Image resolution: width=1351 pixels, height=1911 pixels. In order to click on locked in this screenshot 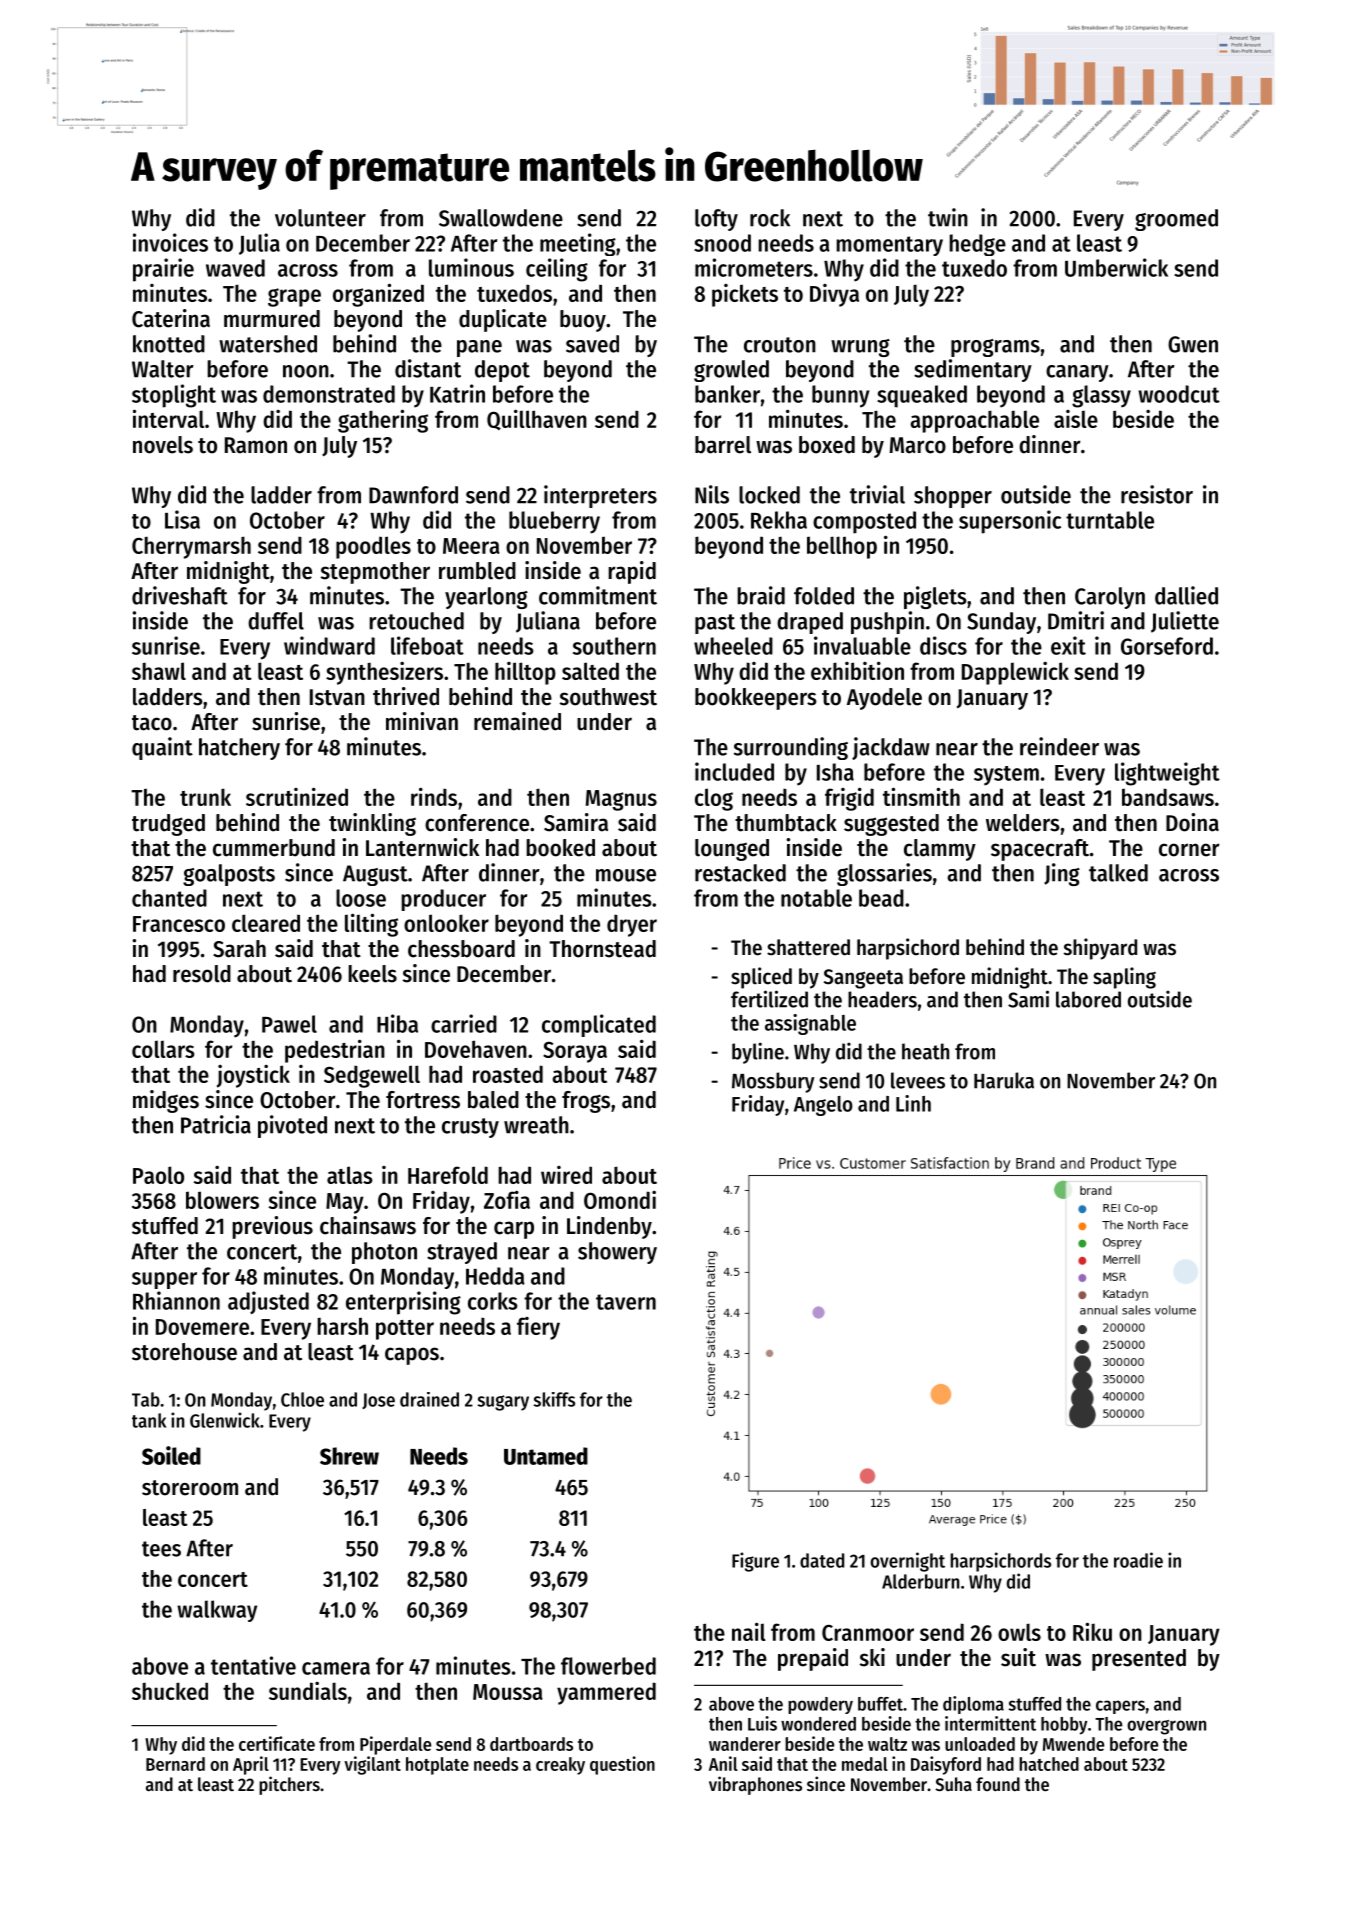, I will do `click(769, 495)`.
